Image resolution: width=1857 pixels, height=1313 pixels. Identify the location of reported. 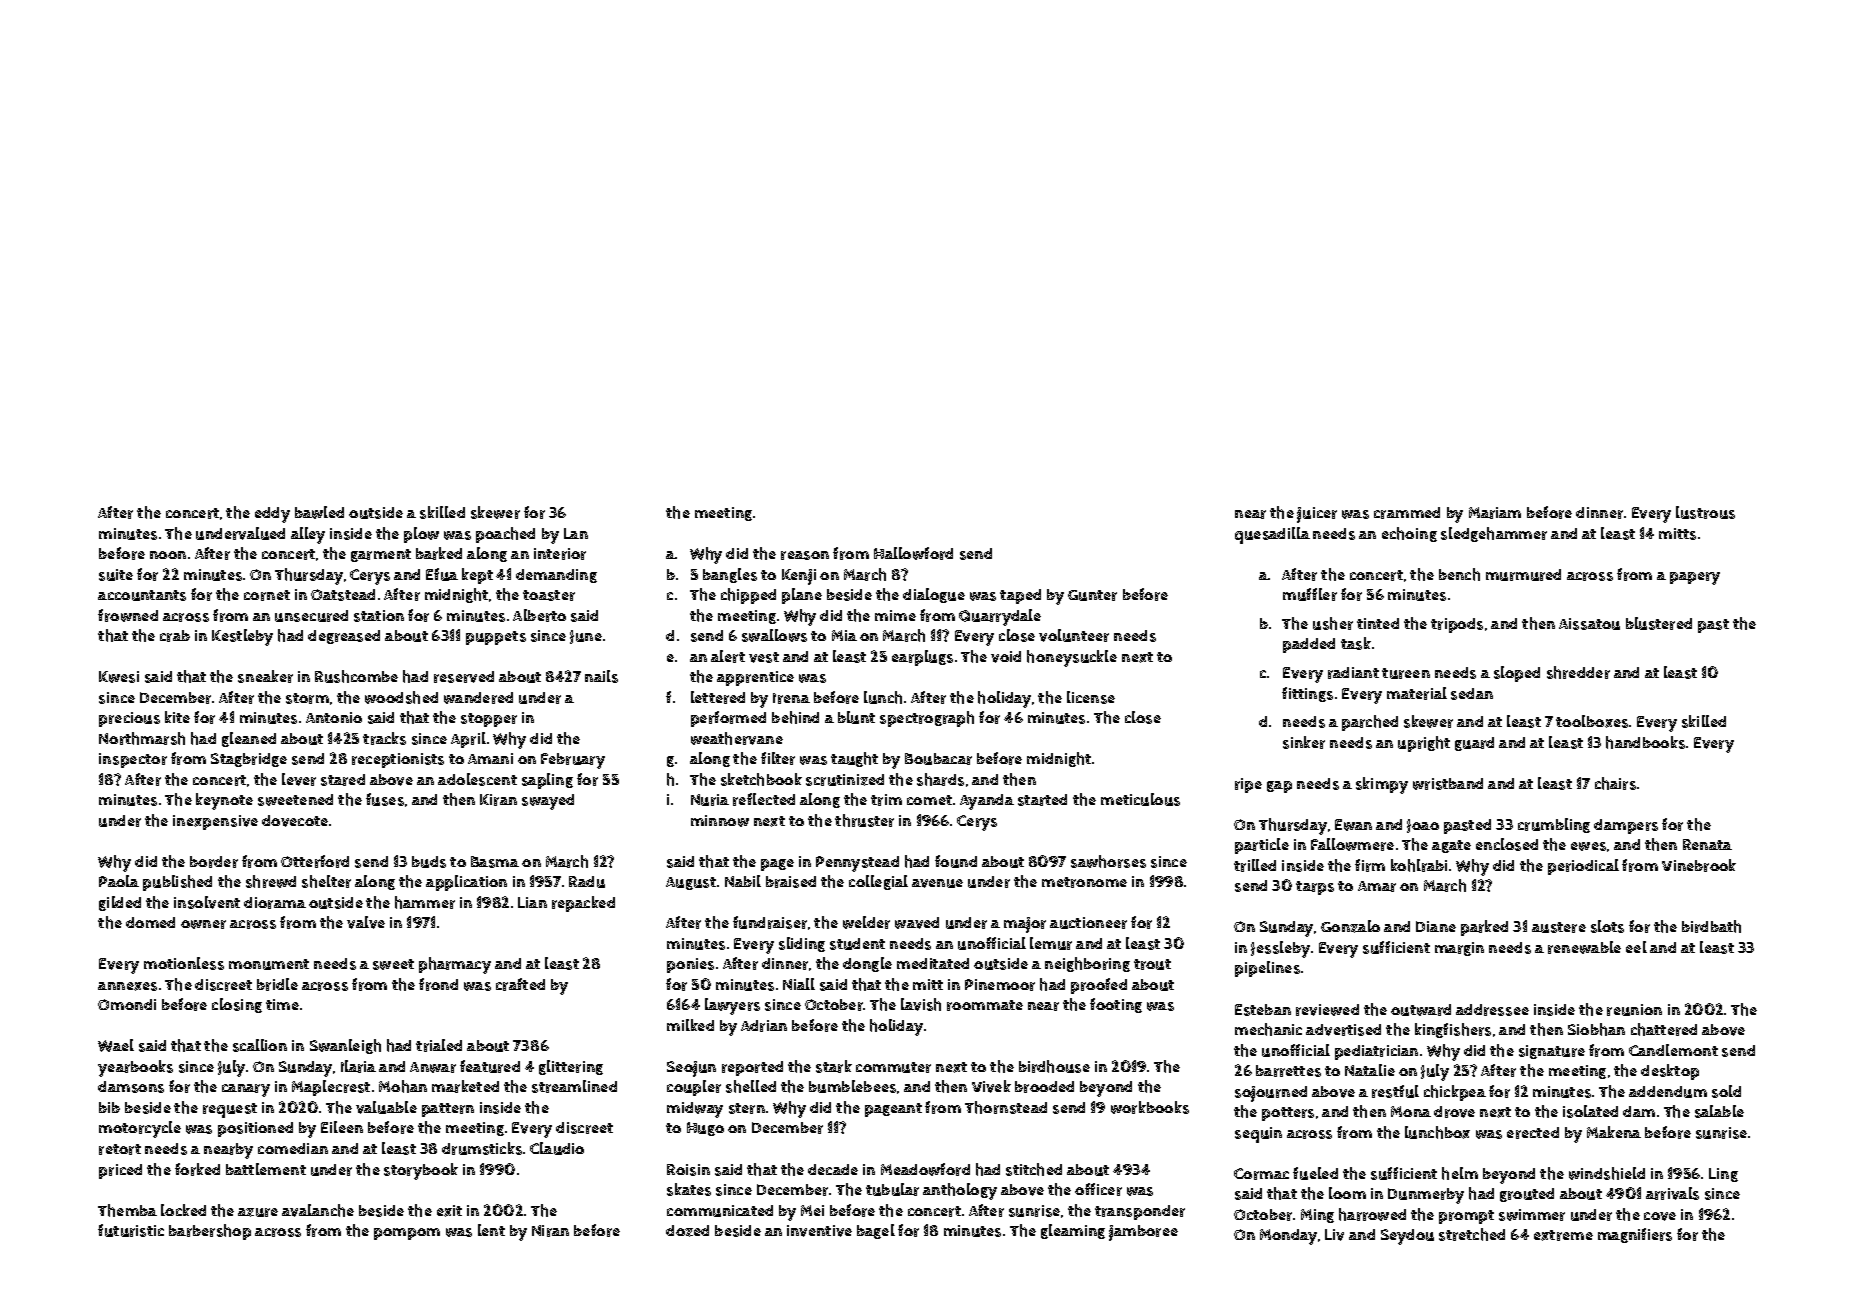
(752, 1068).
